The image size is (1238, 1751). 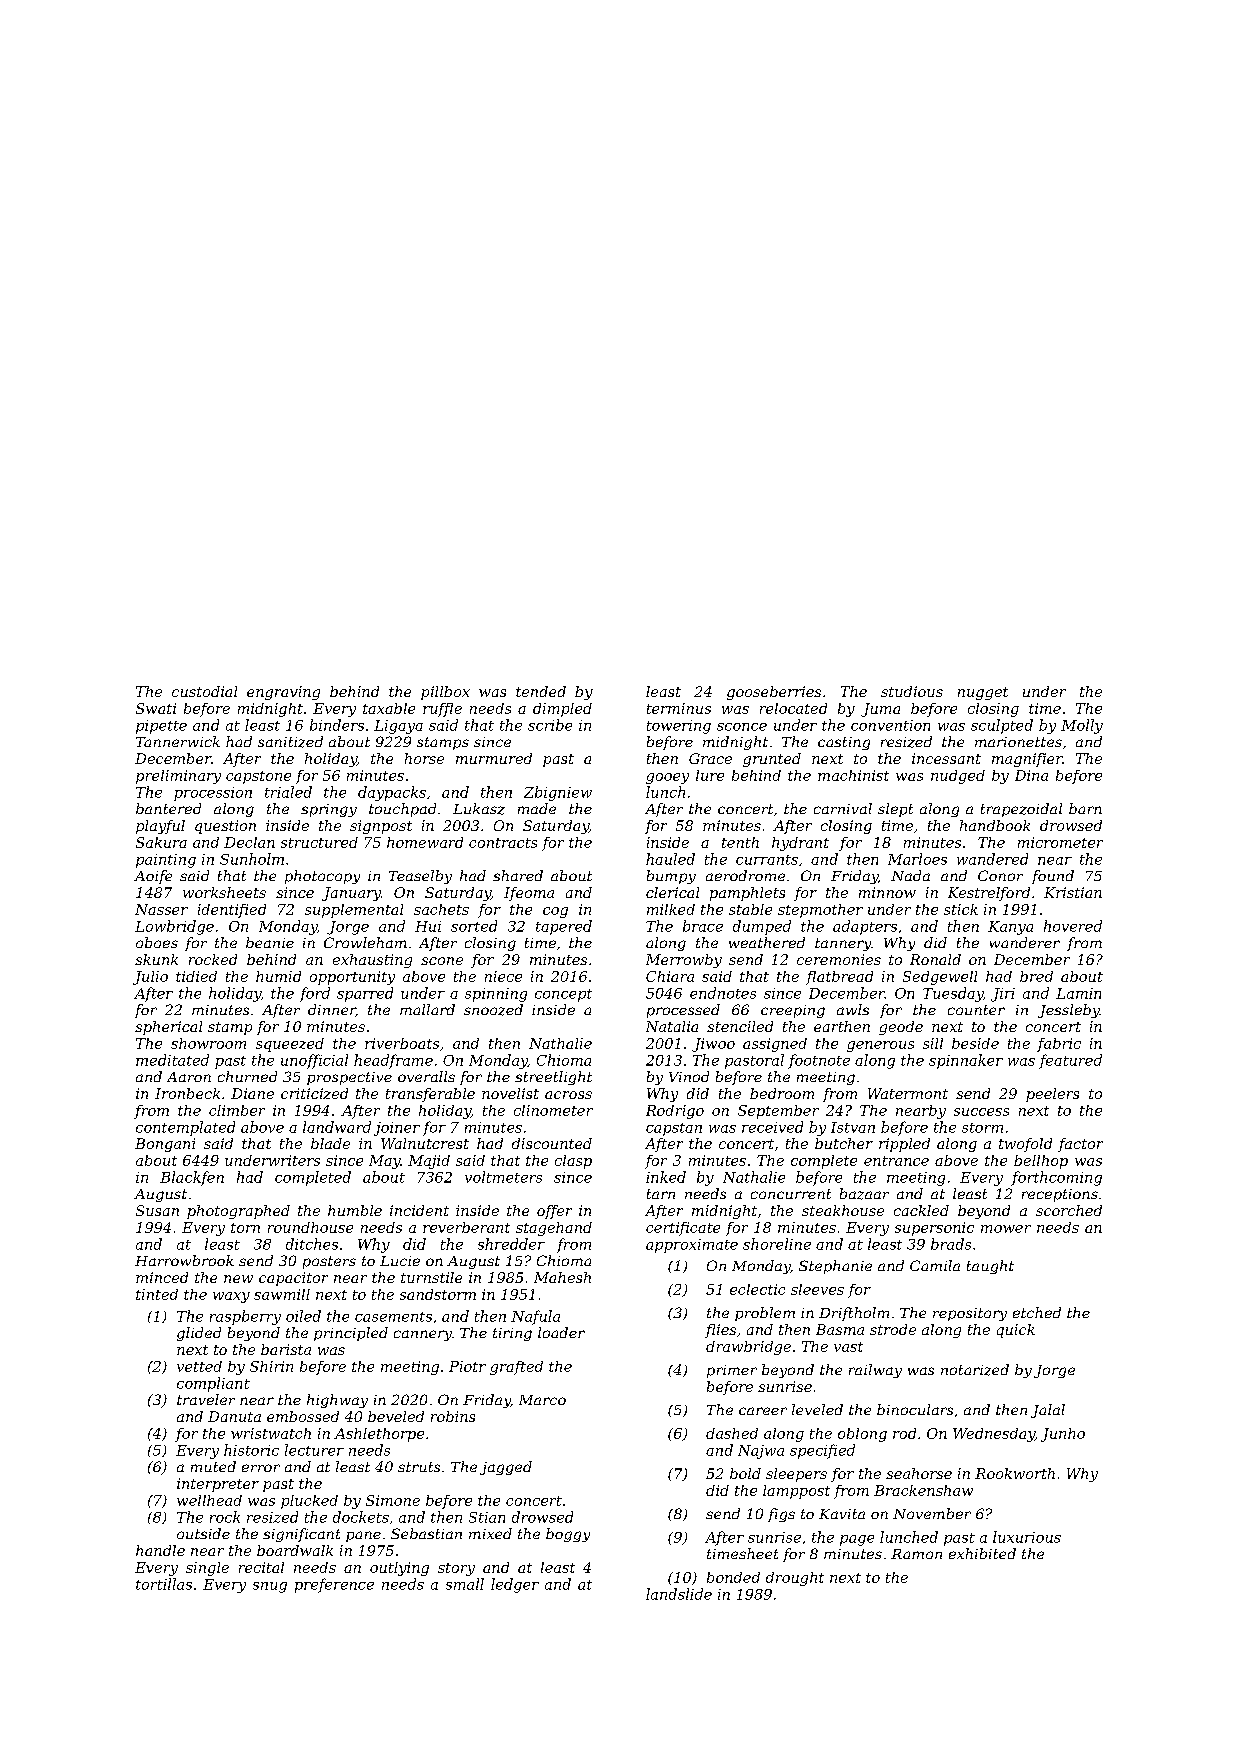 I want to click on problem, so click(x=765, y=1314).
